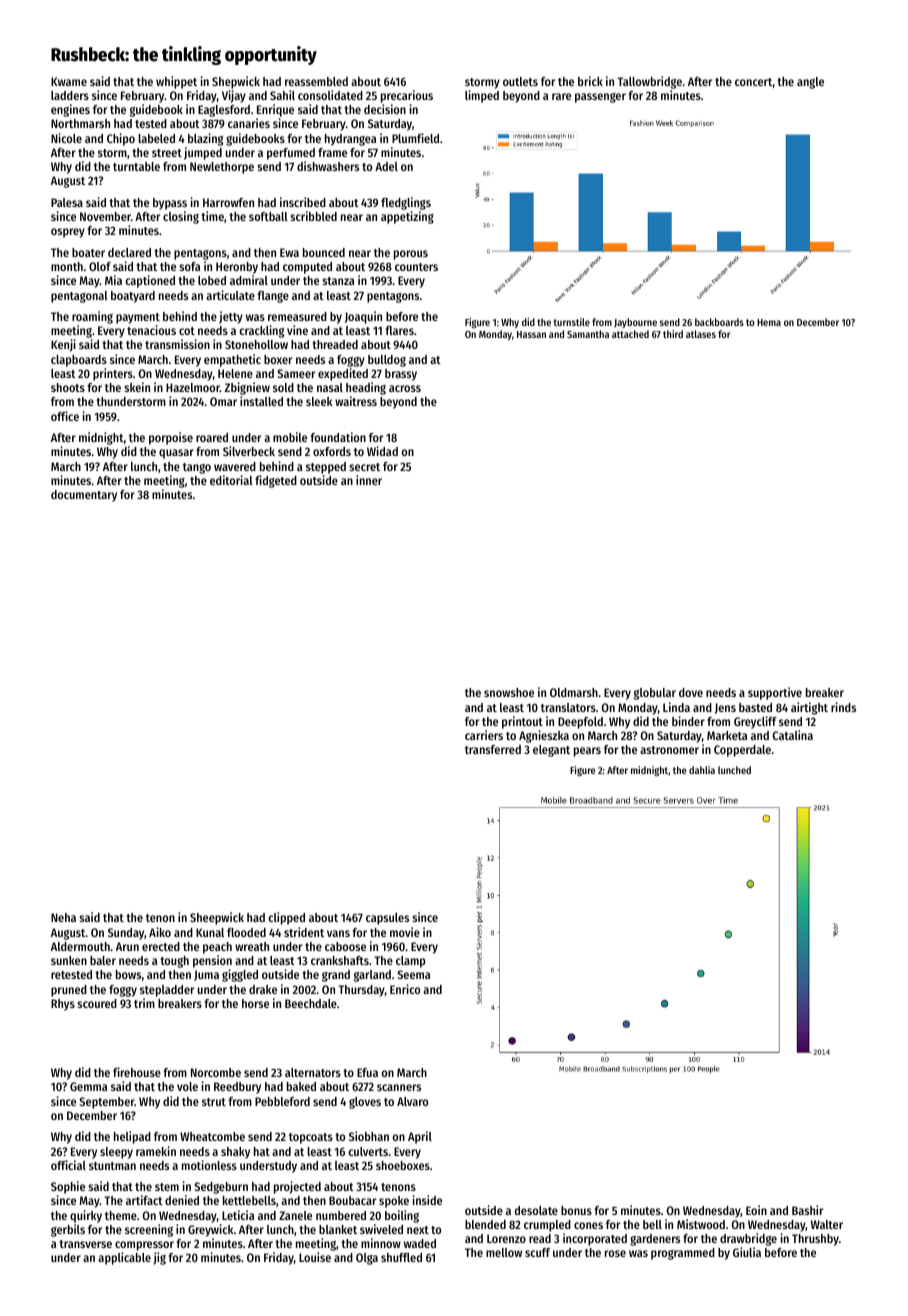 The width and height of the screenshot is (908, 1316). Describe the element at coordinates (520, 81) in the screenshot. I see `outlets` at that location.
